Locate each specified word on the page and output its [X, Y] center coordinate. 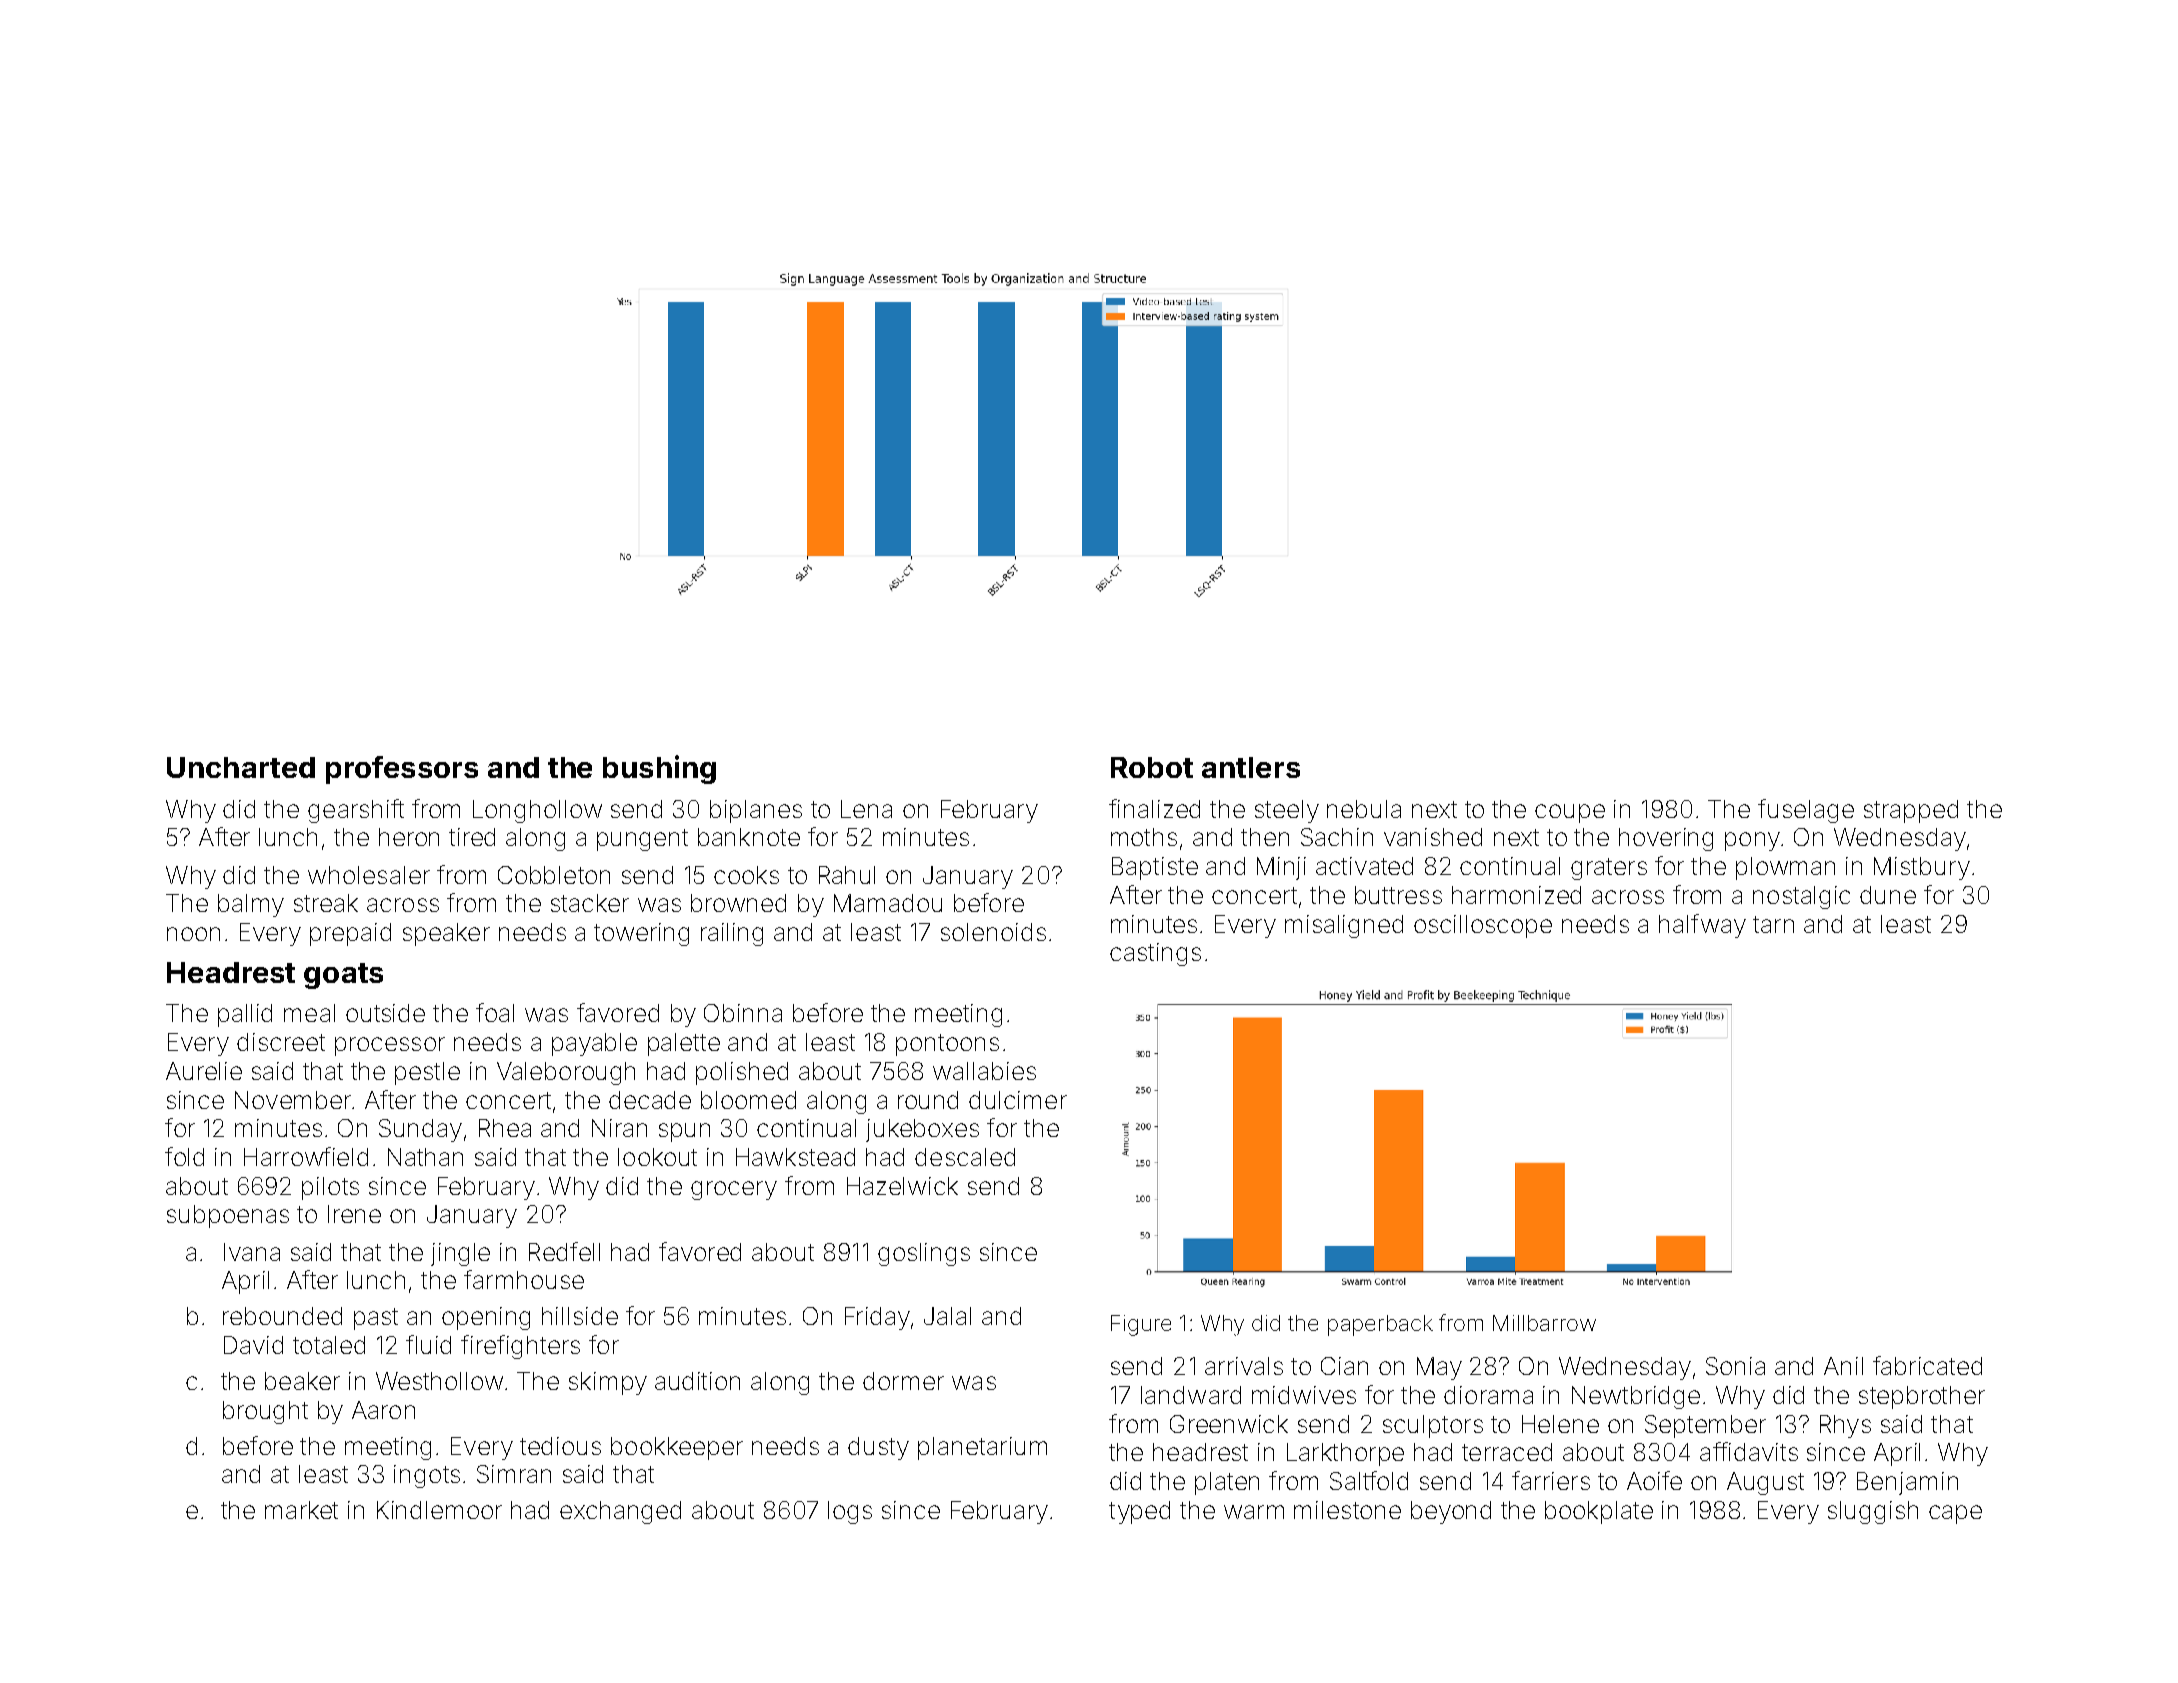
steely [1287, 811]
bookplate [1599, 1512]
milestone [1347, 1510]
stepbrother [1922, 1397]
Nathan [425, 1157]
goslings [924, 1254]
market [301, 1510]
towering [641, 934]
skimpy [608, 1383]
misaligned [1344, 926]
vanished [1433, 837]
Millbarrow [1544, 1323]
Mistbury [1922, 868]
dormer [903, 1381]
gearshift [356, 811]
